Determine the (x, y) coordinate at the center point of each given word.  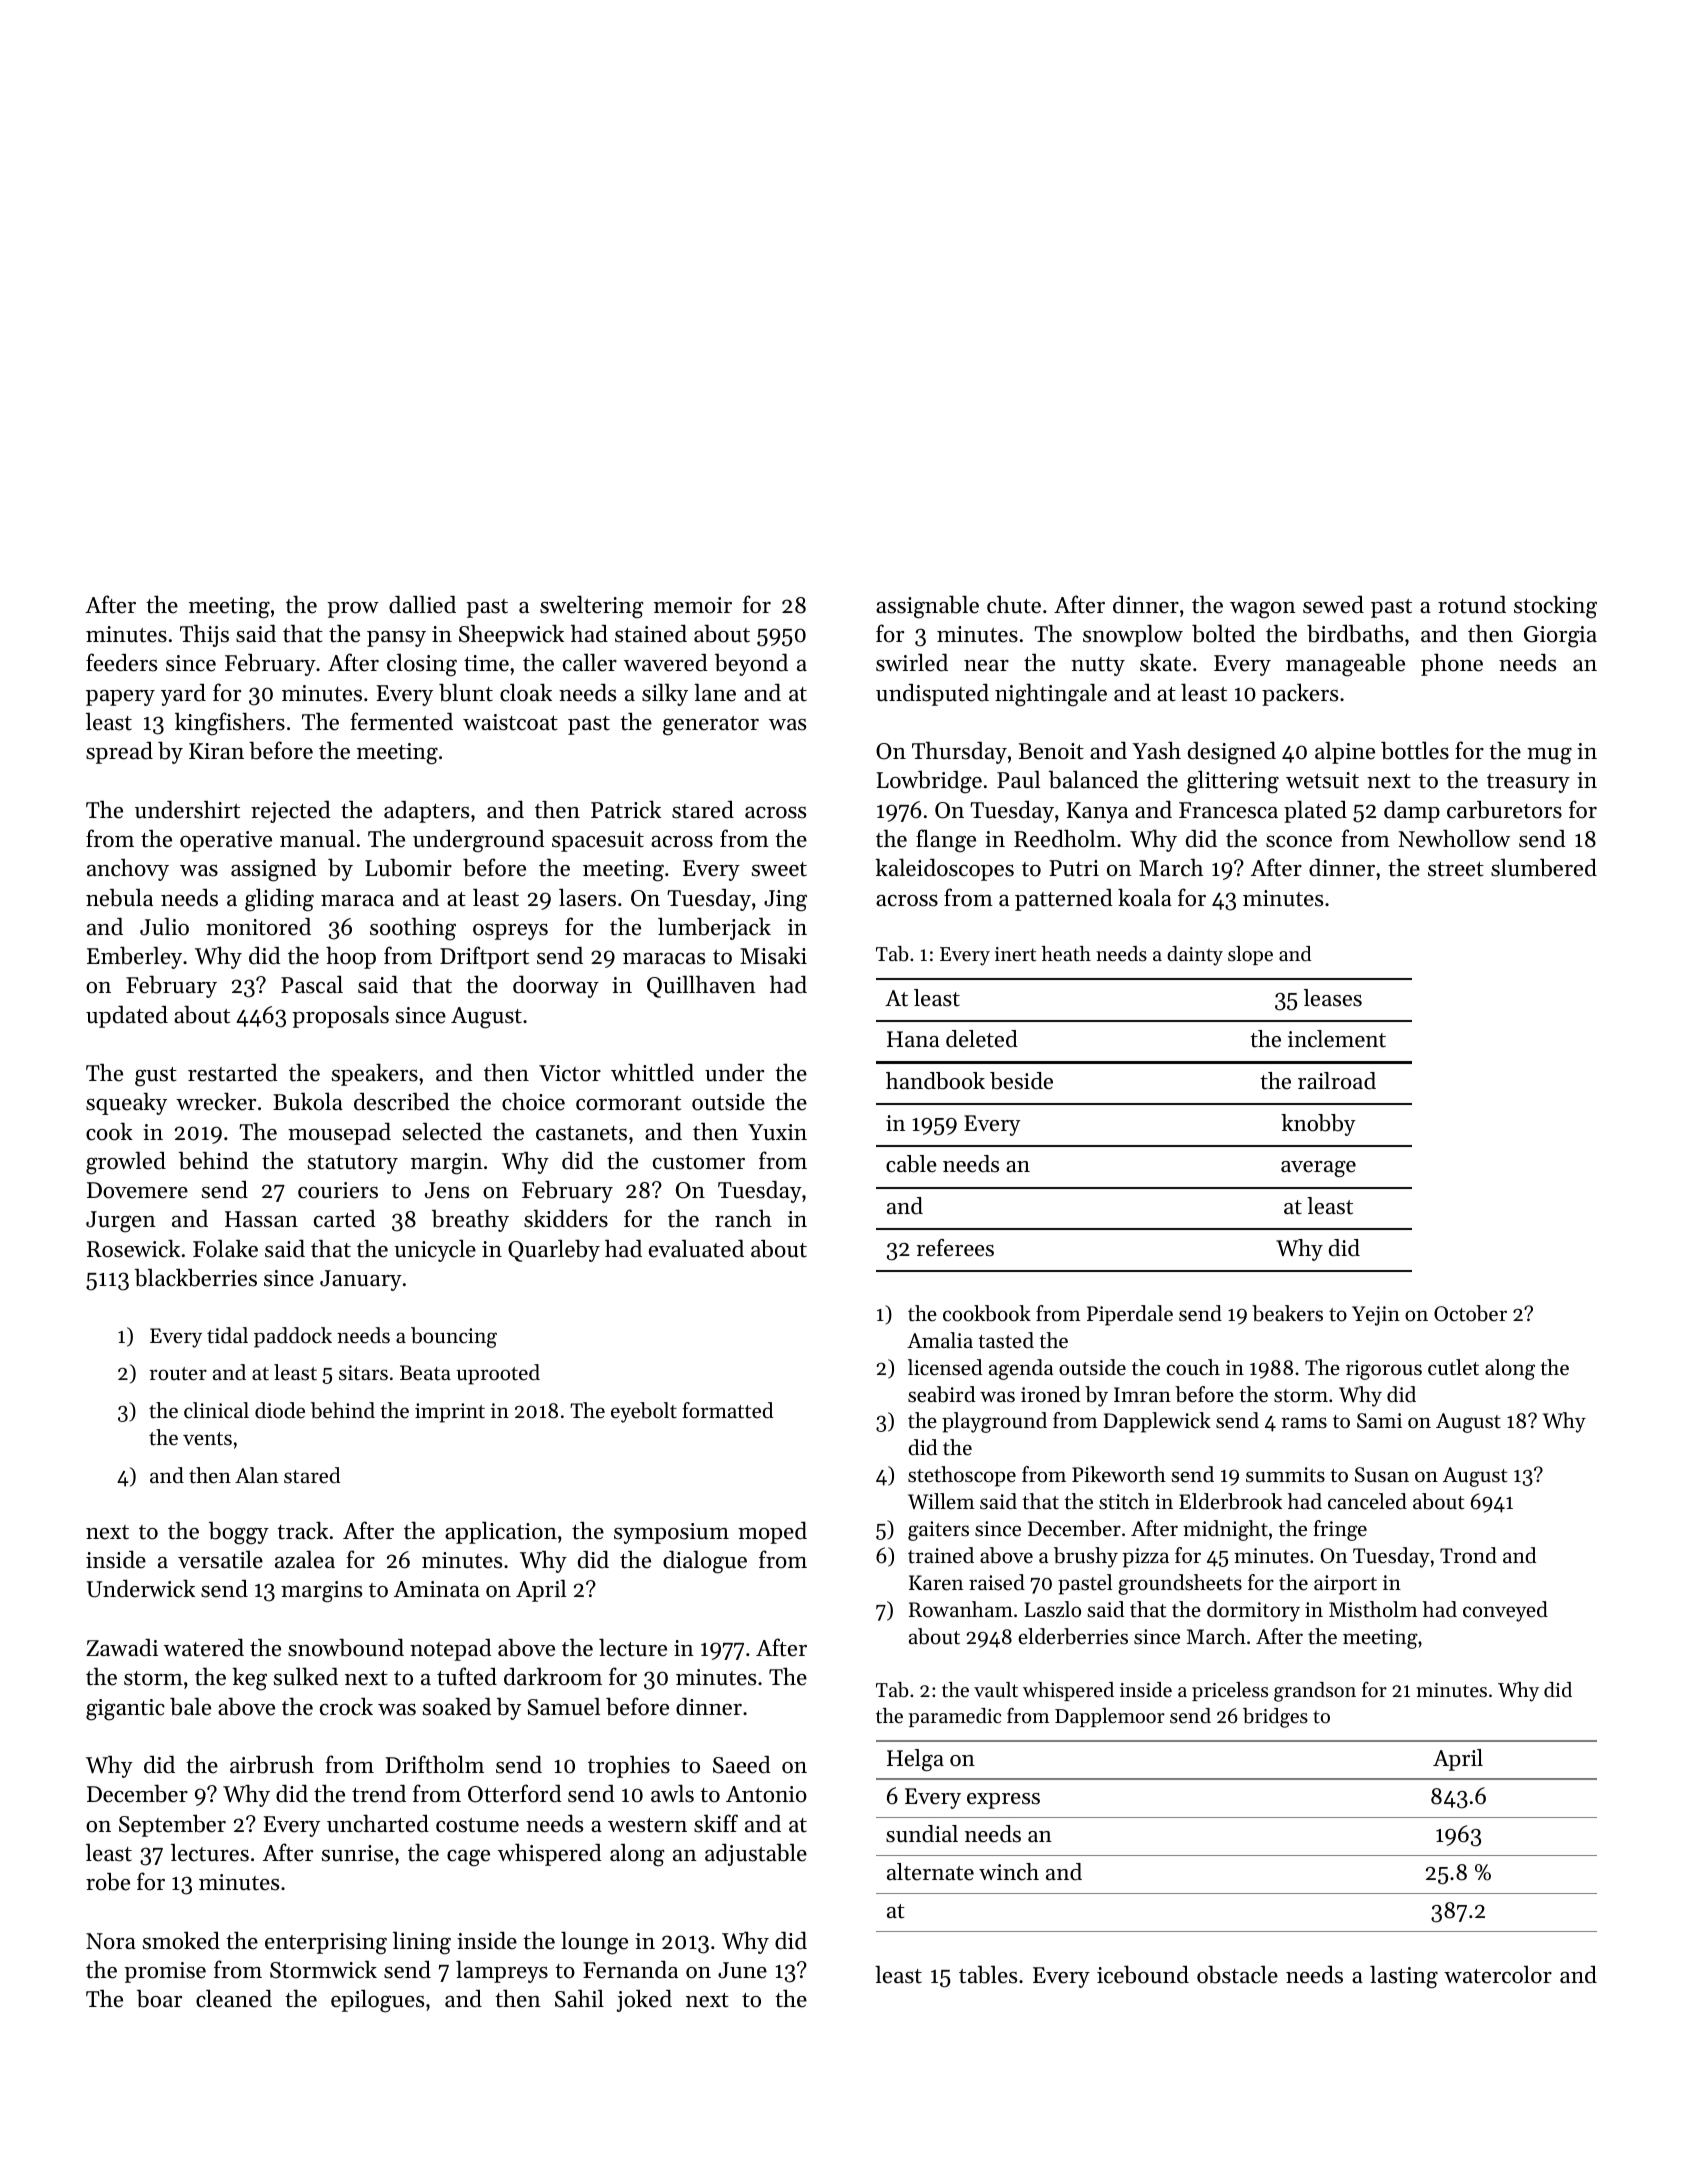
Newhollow (1454, 838)
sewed (1333, 605)
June (742, 1970)
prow (353, 610)
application (501, 1533)
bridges (1275, 1718)
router (178, 1374)
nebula (119, 898)
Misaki (773, 955)
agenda (1021, 1369)
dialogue (705, 1562)
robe (108, 1882)
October (1470, 1313)
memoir (693, 605)
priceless (1230, 1691)
